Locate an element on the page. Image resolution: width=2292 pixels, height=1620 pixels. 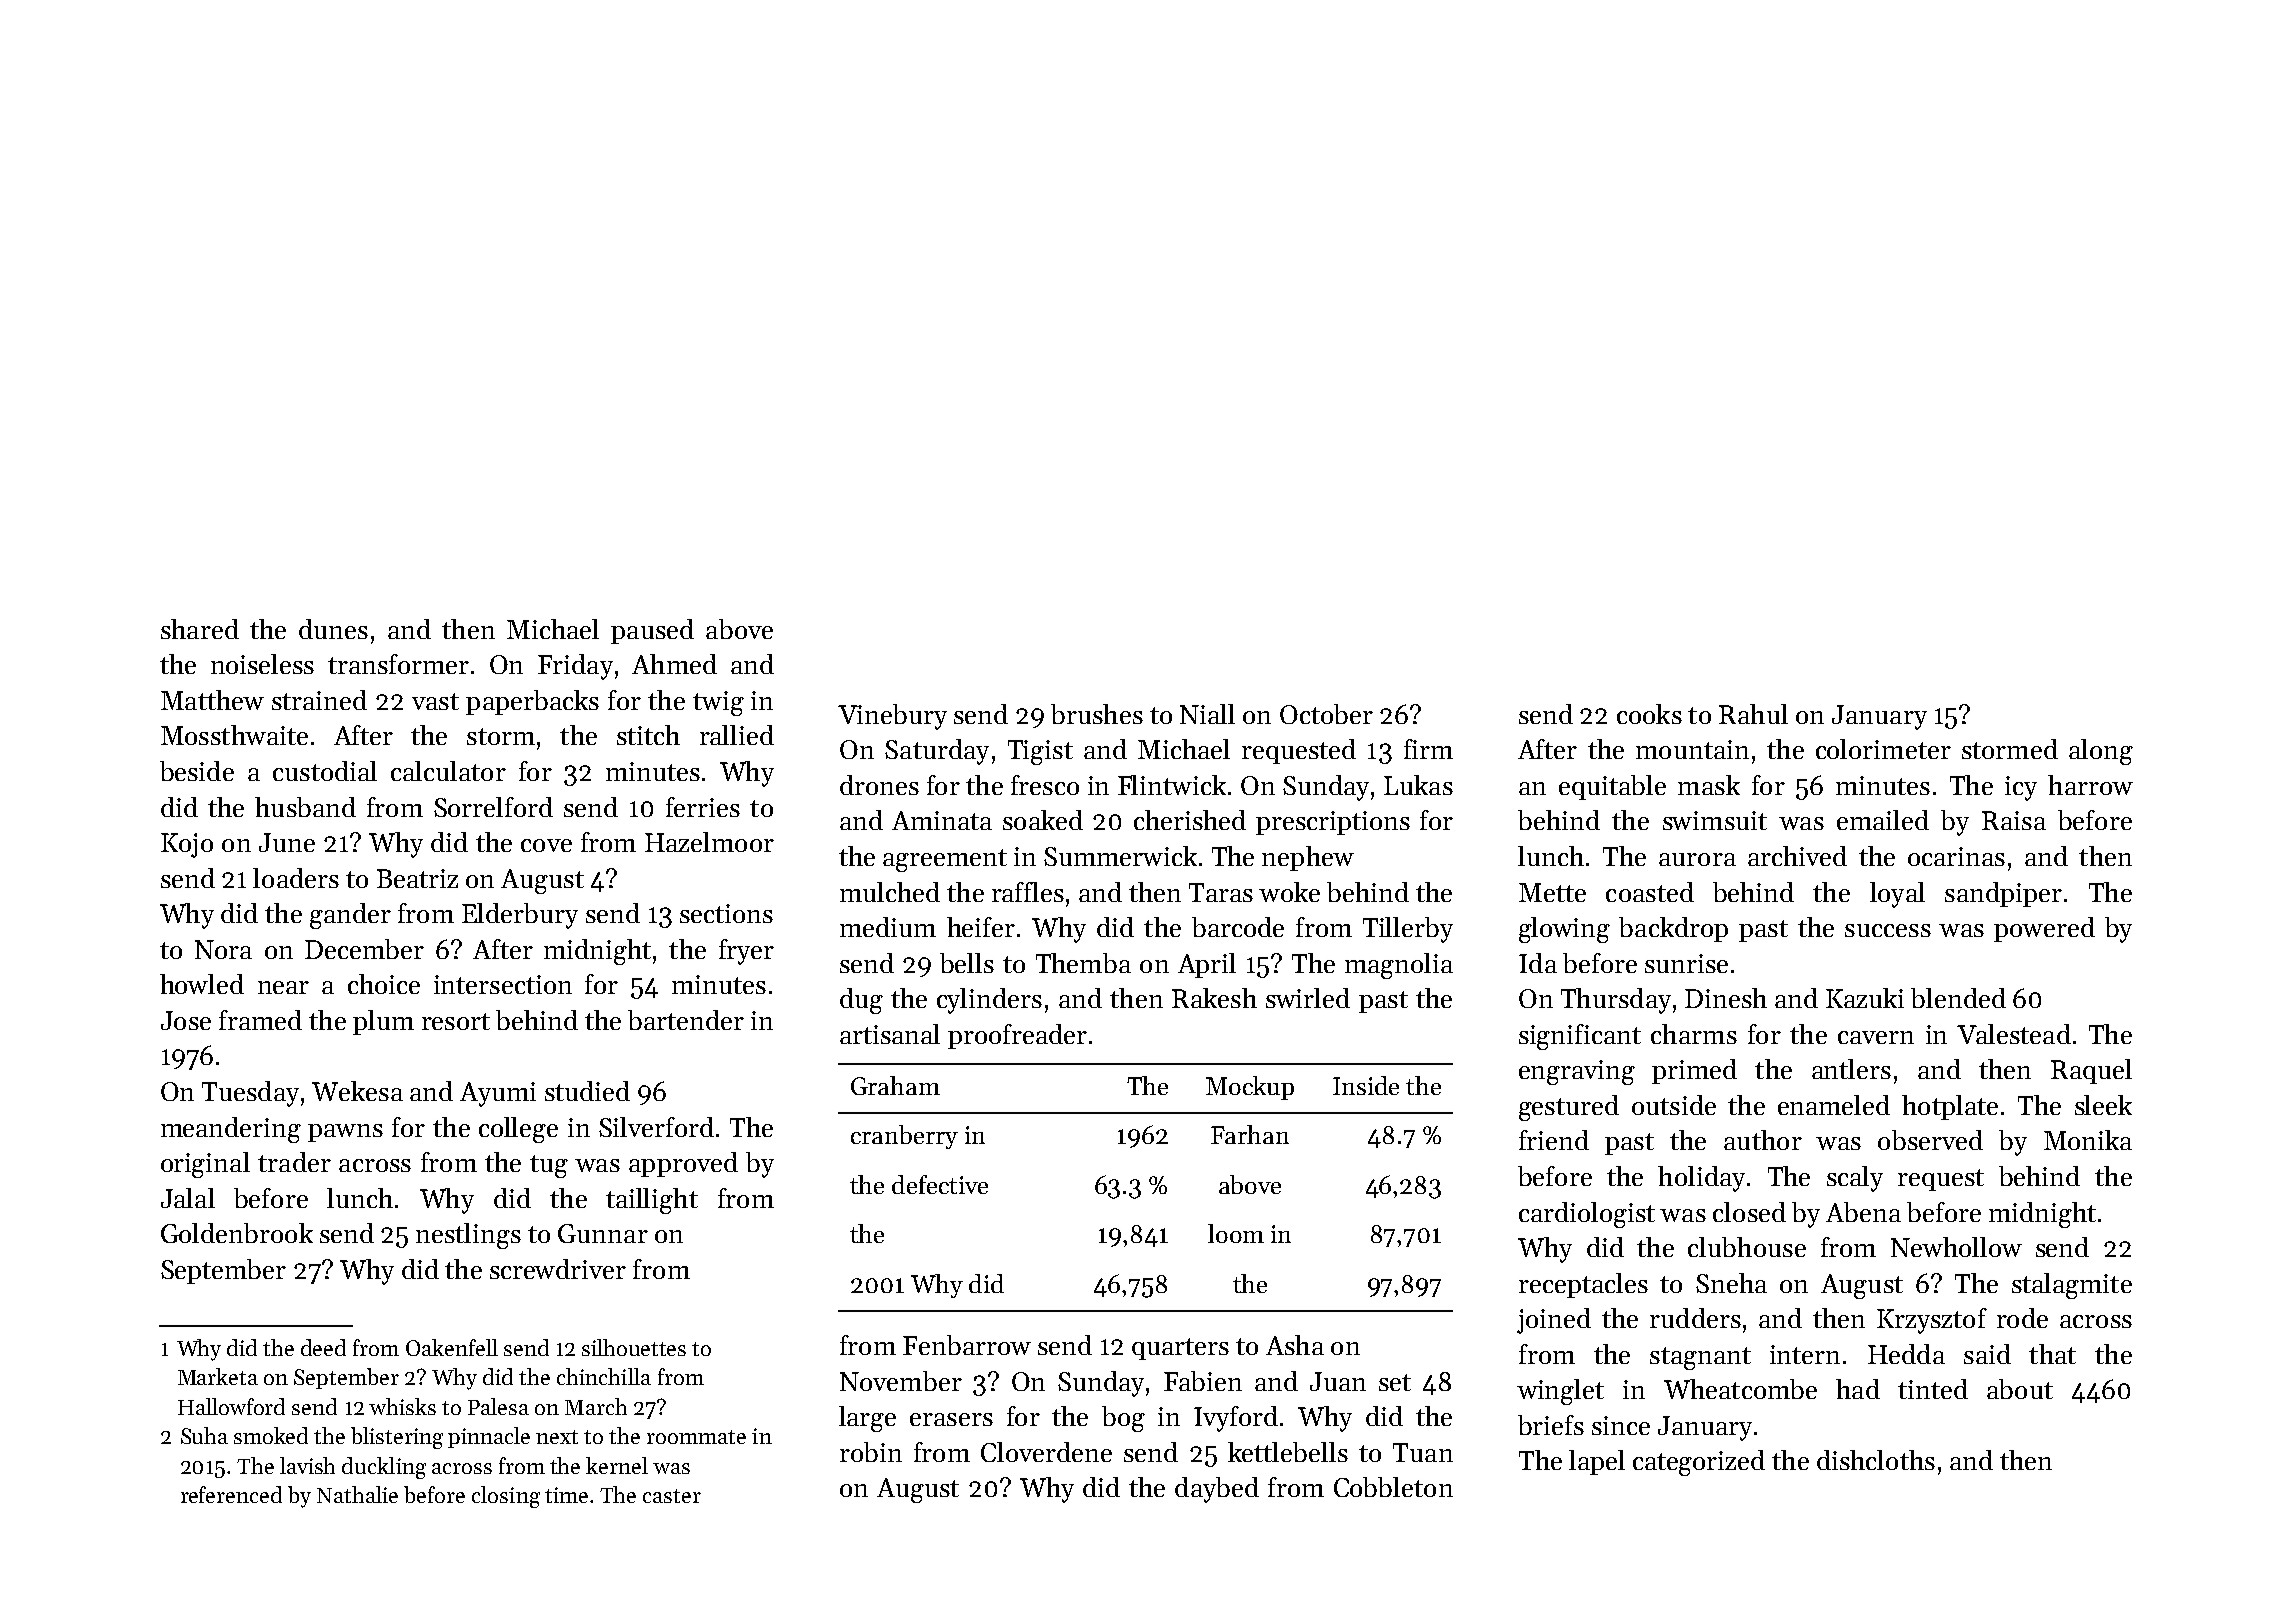
Mette is located at coordinates (1552, 892).
